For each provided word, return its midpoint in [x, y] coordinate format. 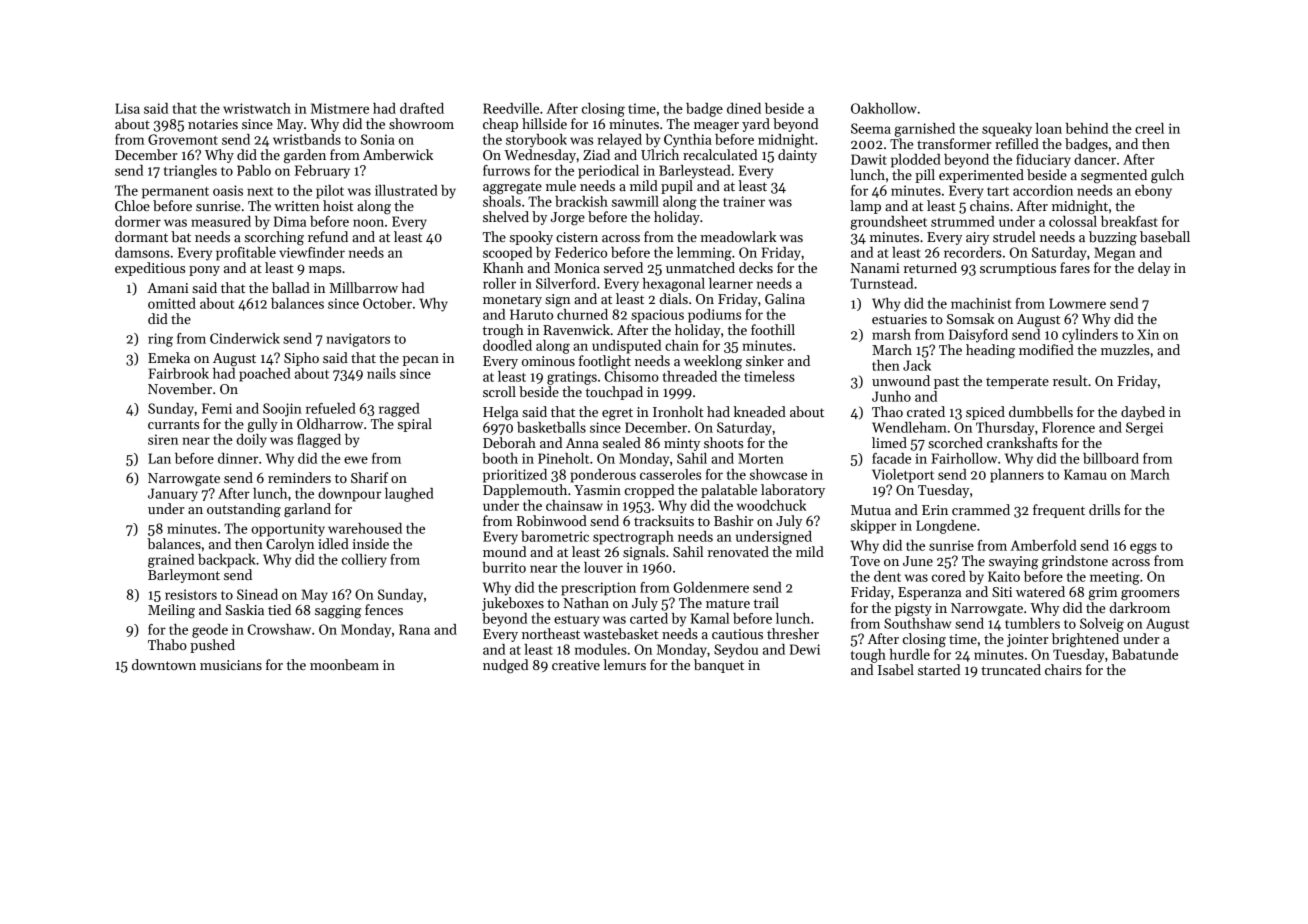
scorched [955, 442]
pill [925, 176]
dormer [138, 221]
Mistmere [340, 108]
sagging [338, 612]
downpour [349, 495]
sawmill [635, 201]
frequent [1059, 511]
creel [1149, 128]
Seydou [736, 651]
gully [263, 425]
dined [744, 108]
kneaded [759, 411]
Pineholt [563, 458]
